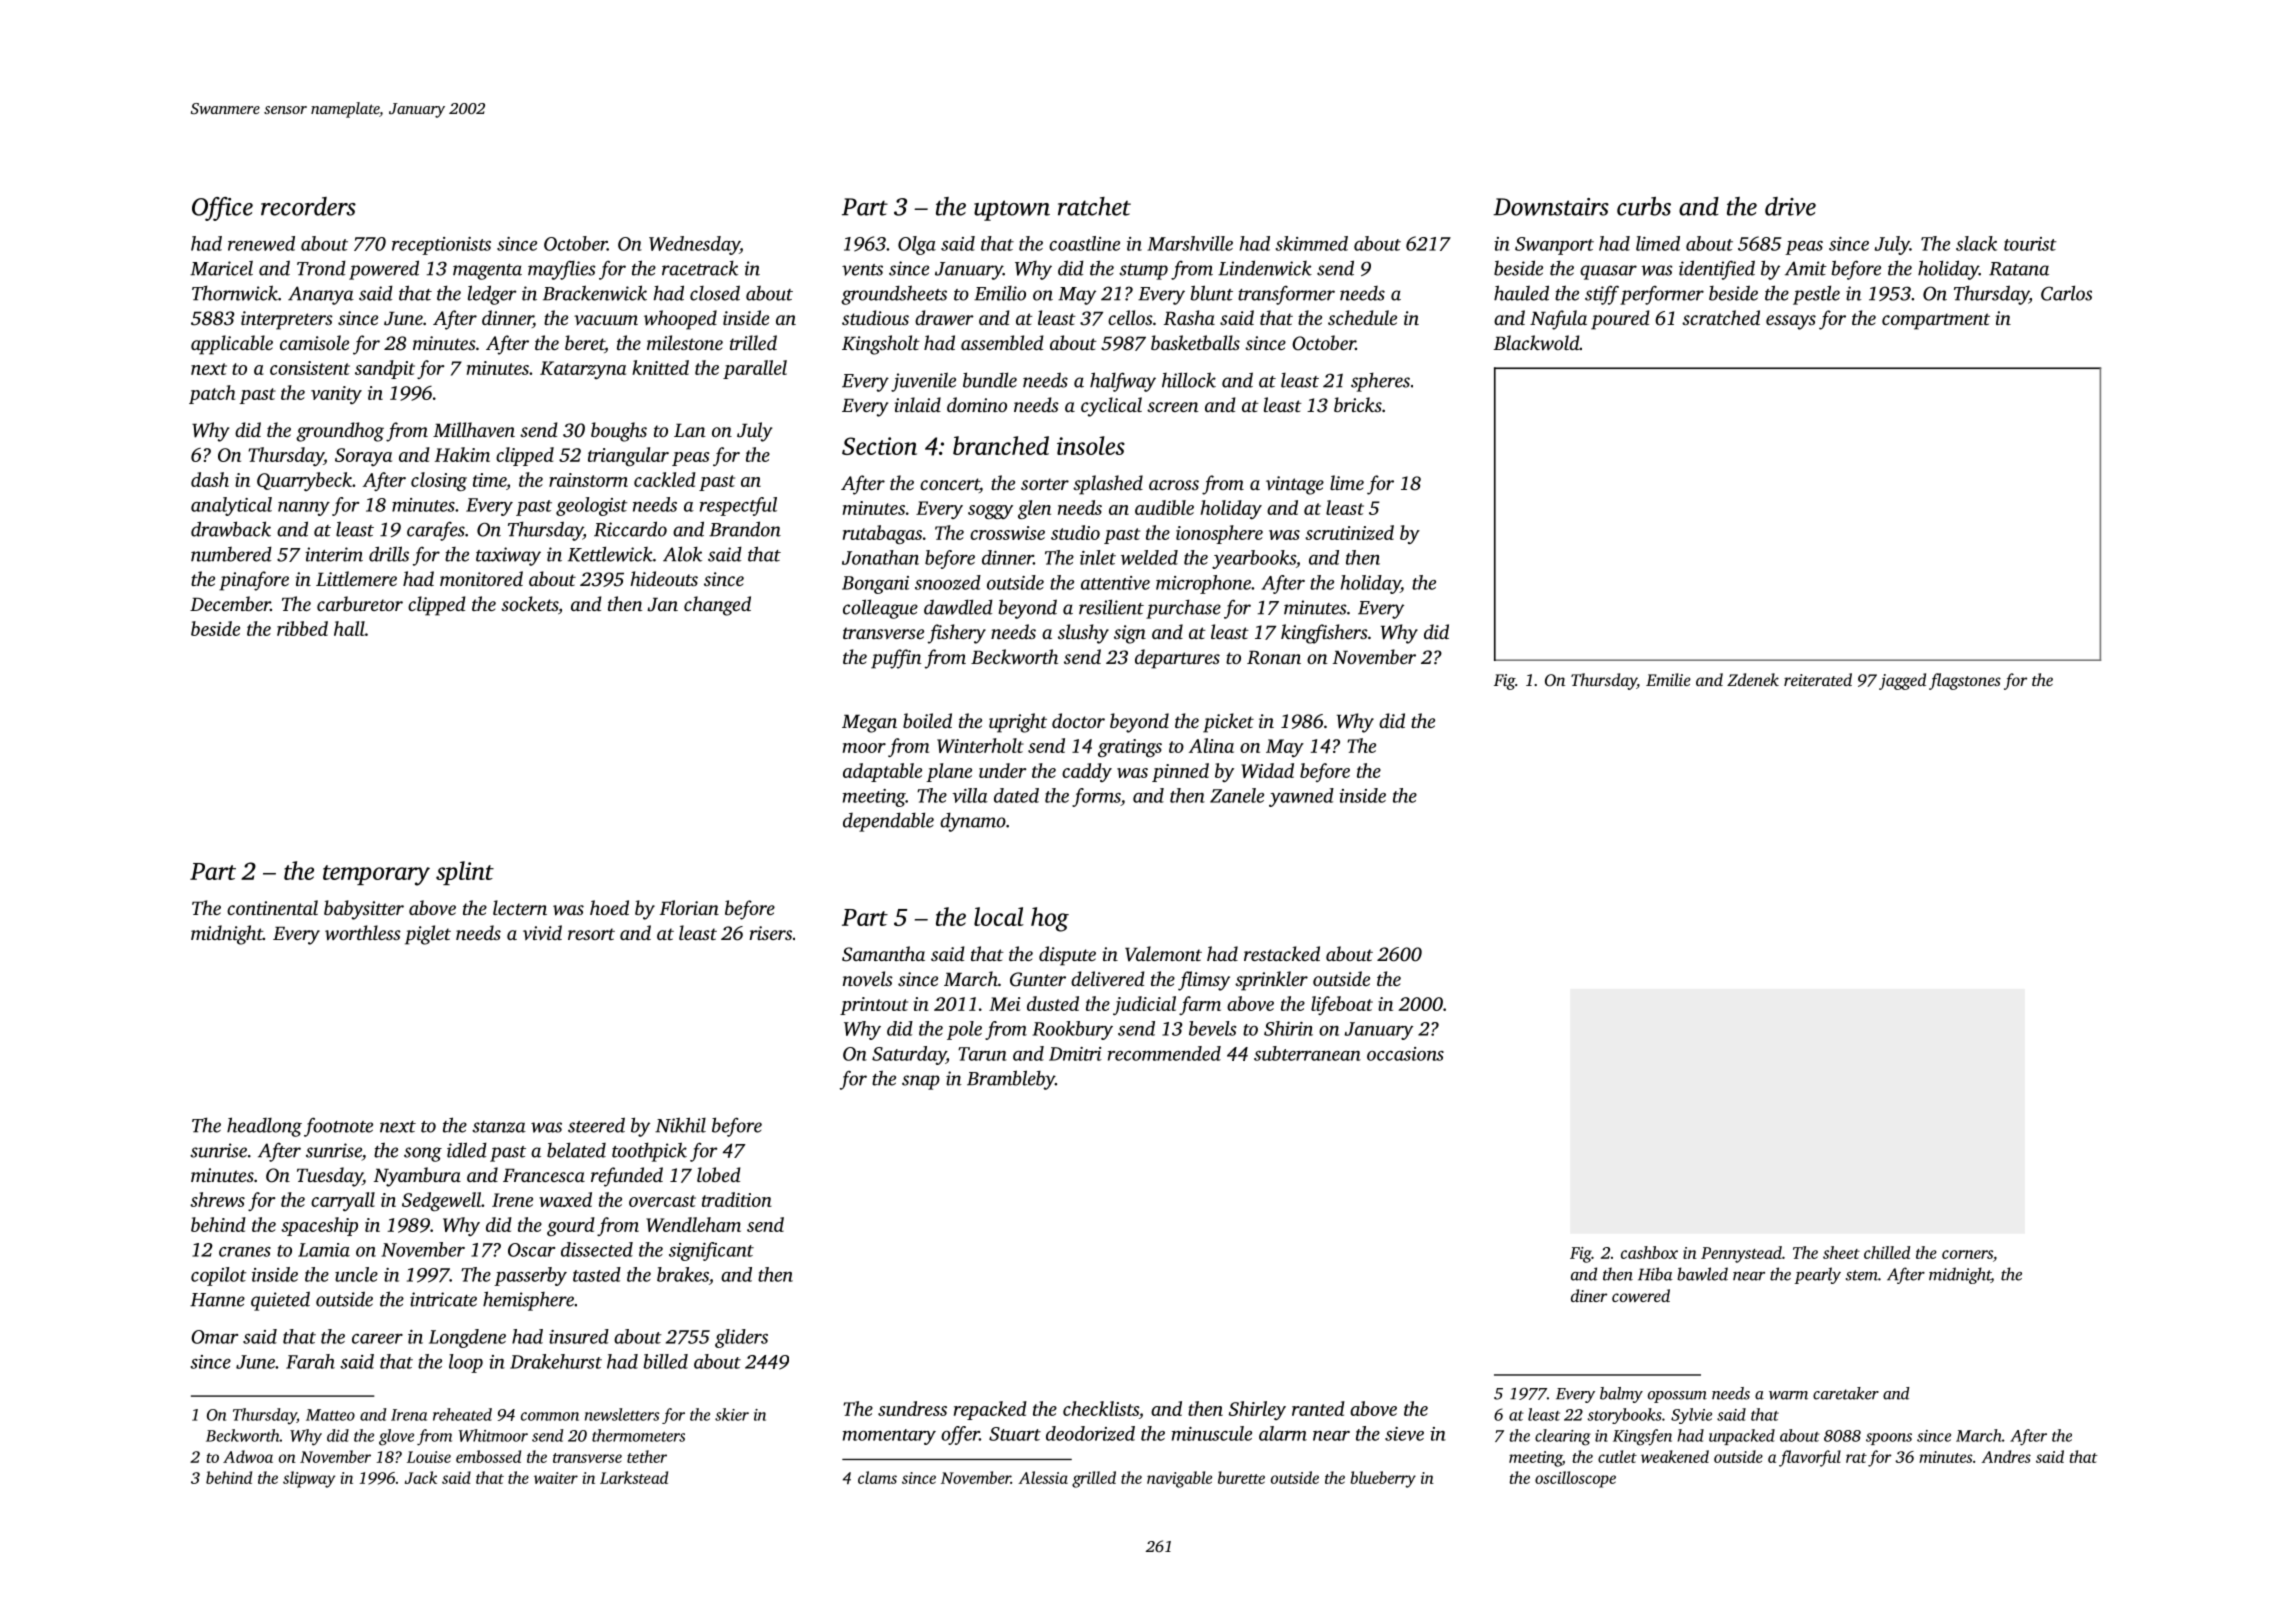  What do you see at coordinates (1307, 1053) in the image?
I see `subterranean` at bounding box center [1307, 1053].
